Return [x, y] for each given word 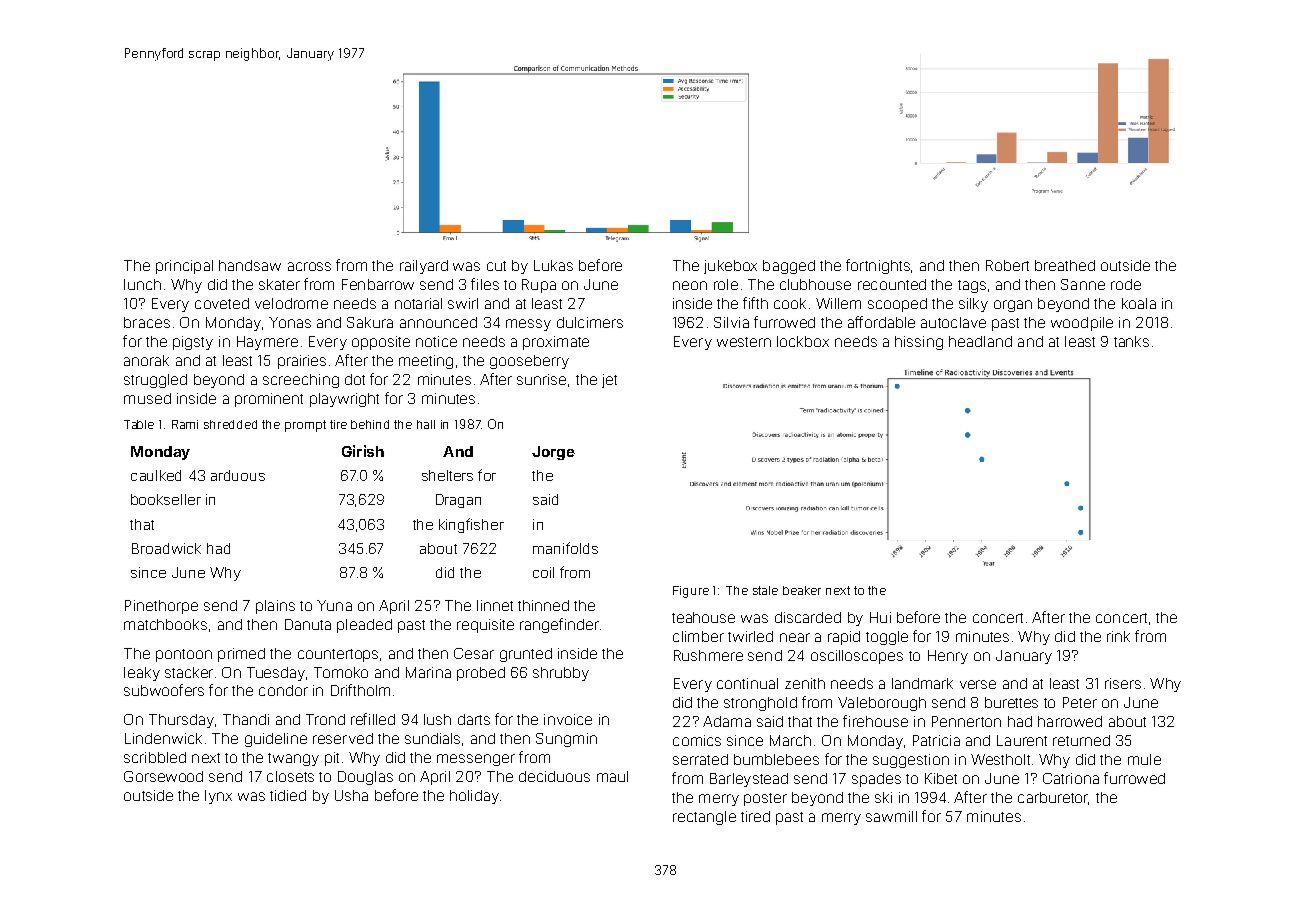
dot [355, 379]
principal [184, 267]
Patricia [936, 740]
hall [426, 424]
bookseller [166, 499]
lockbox [803, 341]
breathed [1065, 265]
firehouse [875, 721]
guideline [276, 740]
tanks [1131, 341]
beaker [802, 590]
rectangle [704, 818]
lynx [218, 797]
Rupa [539, 286]
